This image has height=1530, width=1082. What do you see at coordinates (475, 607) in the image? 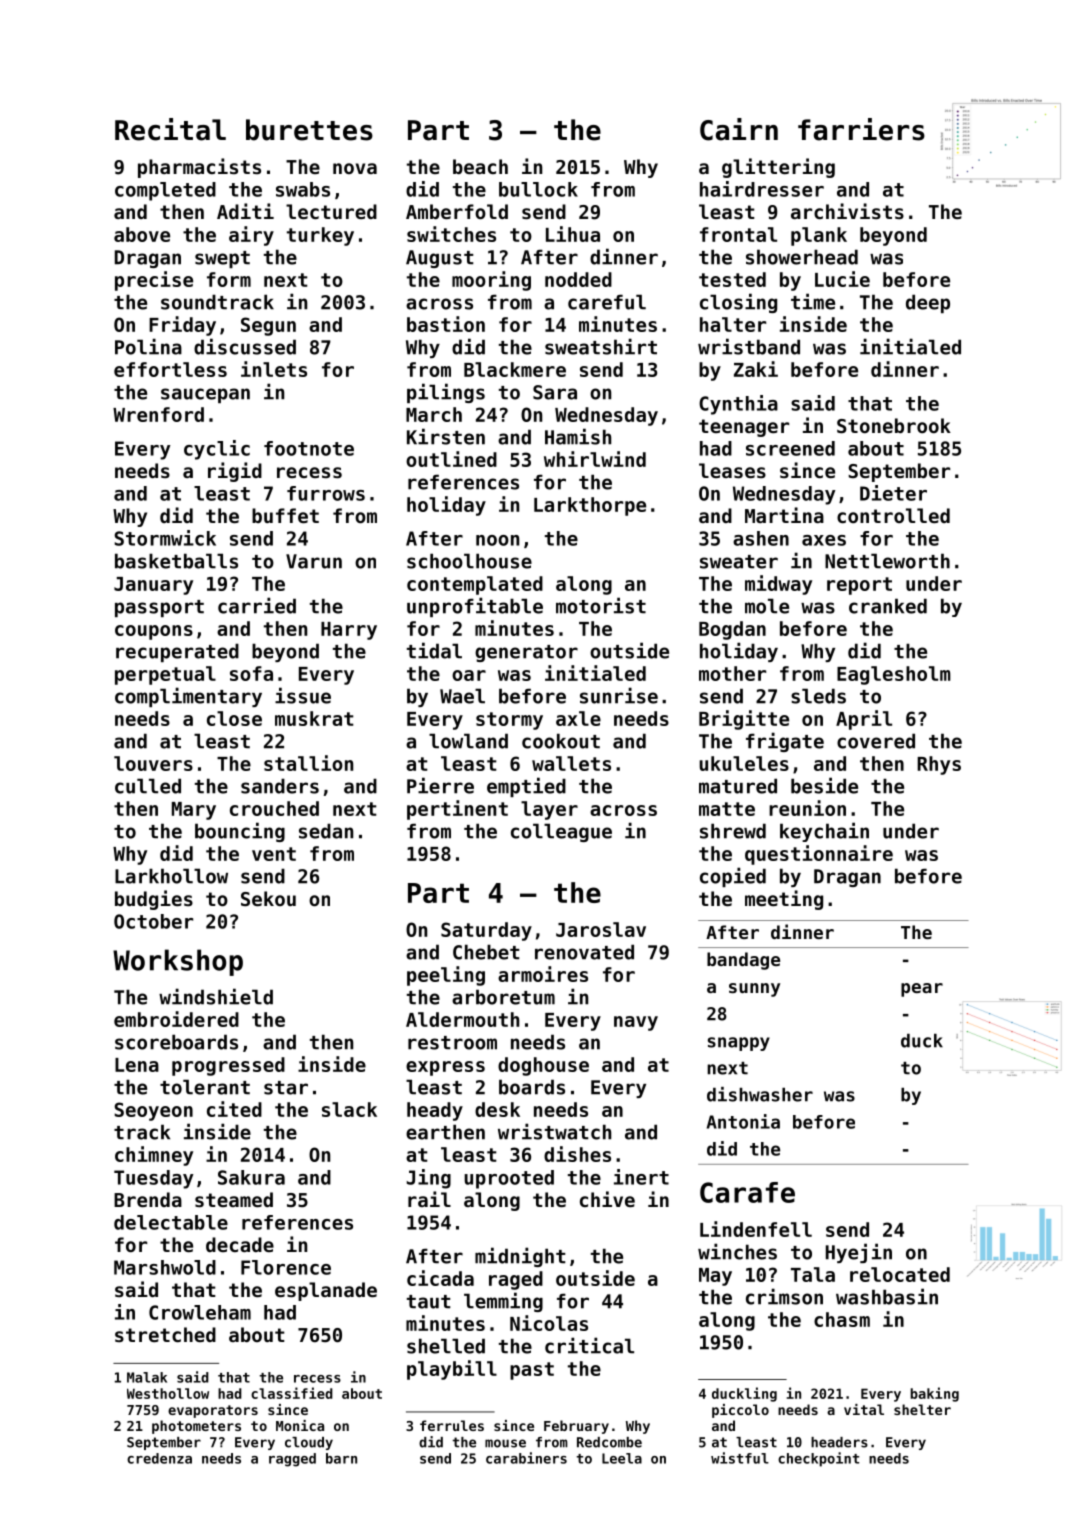
I see `unprofitable` at bounding box center [475, 607].
